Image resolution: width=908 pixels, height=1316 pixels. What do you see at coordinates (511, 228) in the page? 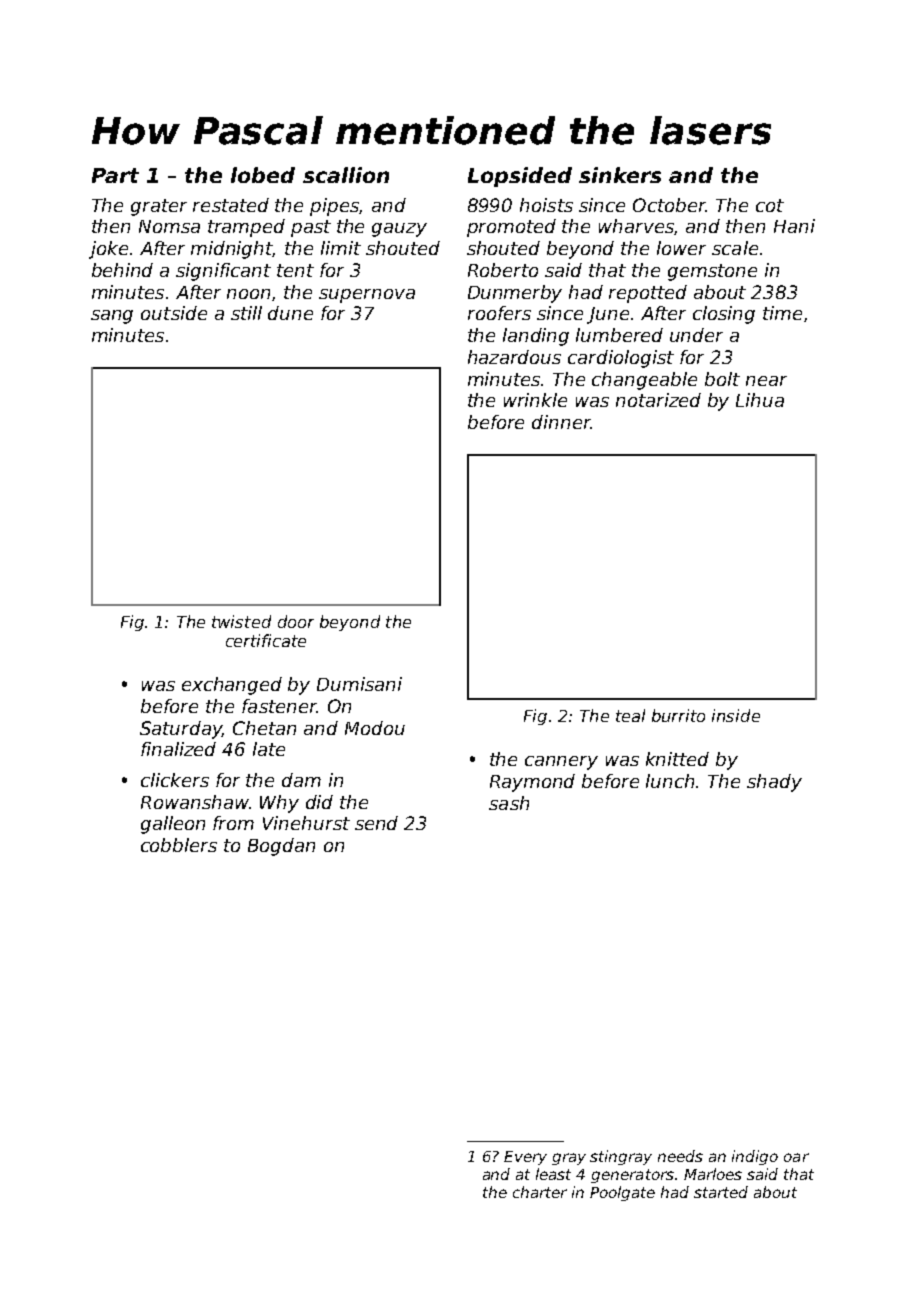
I see `promoted` at bounding box center [511, 228].
